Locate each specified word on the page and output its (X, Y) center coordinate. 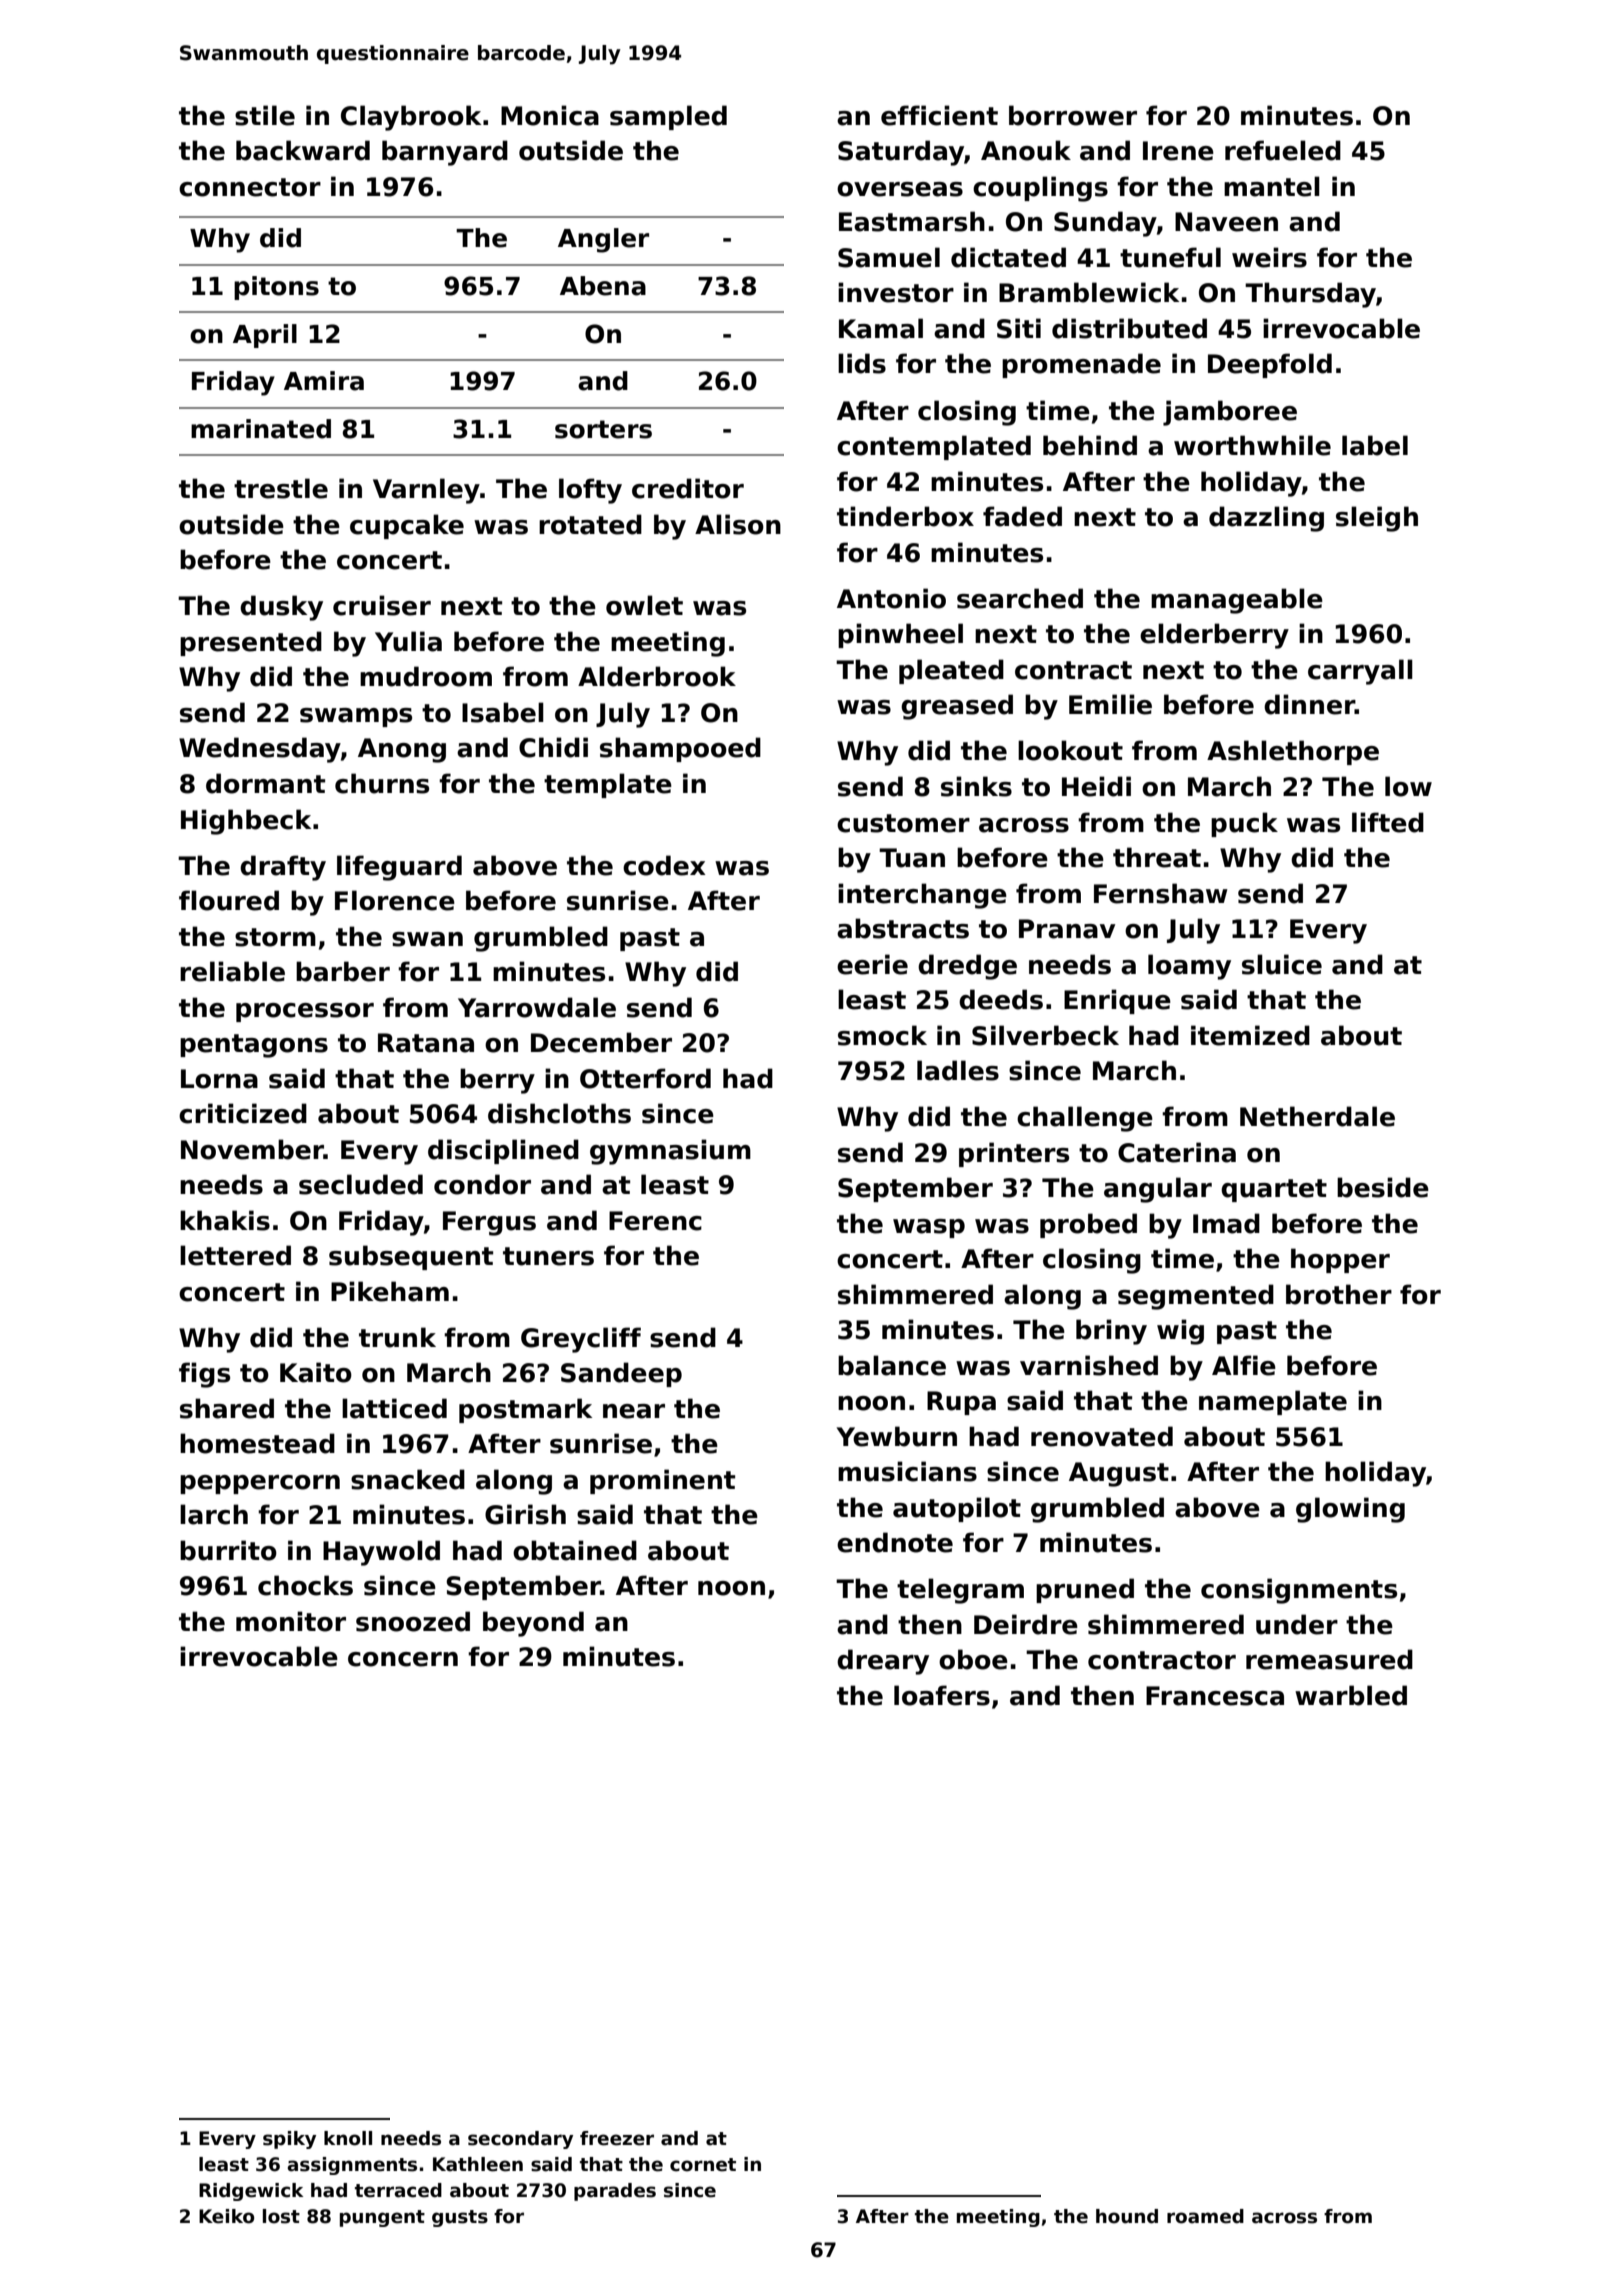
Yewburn (897, 1436)
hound (1127, 2216)
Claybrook (411, 118)
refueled (1283, 150)
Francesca (1215, 1696)
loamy (1189, 967)
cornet (703, 2165)
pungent (382, 2218)
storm (275, 937)
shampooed (680, 749)
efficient (939, 115)
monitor (291, 1621)
